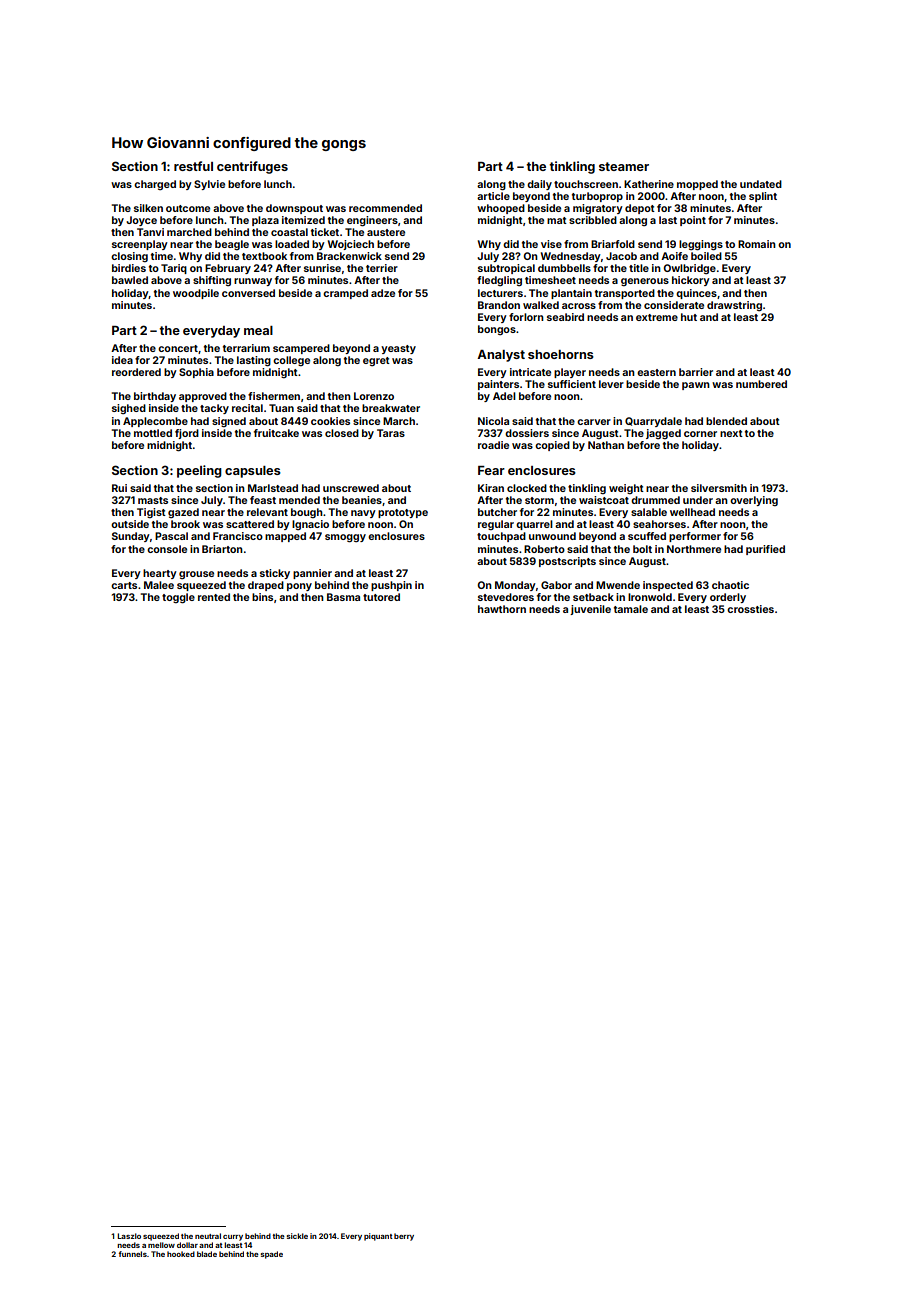 Image resolution: width=908 pixels, height=1316 pixels. What do you see at coordinates (208, 1236) in the document?
I see `neutral` at bounding box center [208, 1236].
